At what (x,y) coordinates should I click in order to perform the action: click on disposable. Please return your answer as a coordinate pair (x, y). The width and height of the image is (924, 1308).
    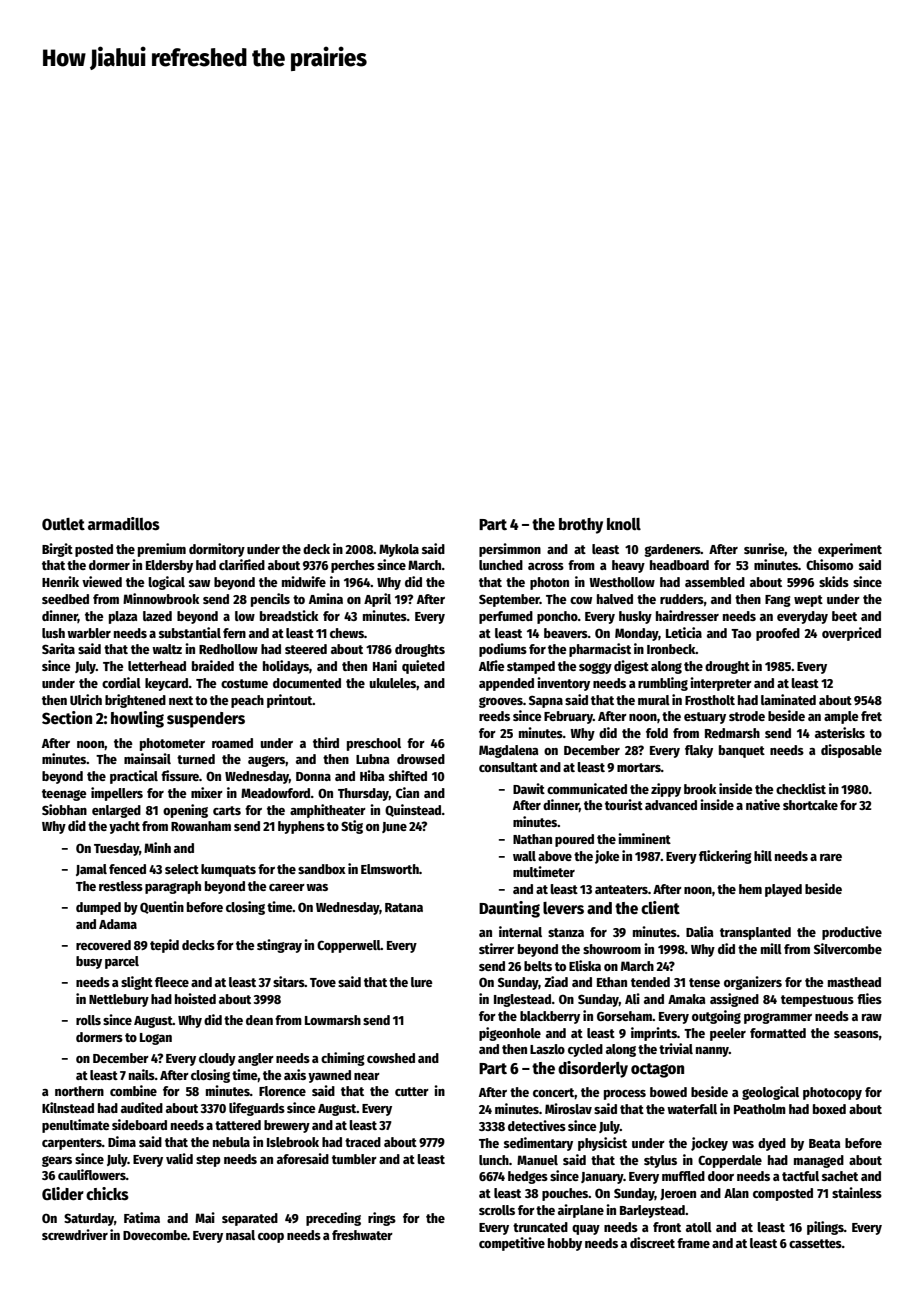
    Looking at the image, I should click on (851, 751).
